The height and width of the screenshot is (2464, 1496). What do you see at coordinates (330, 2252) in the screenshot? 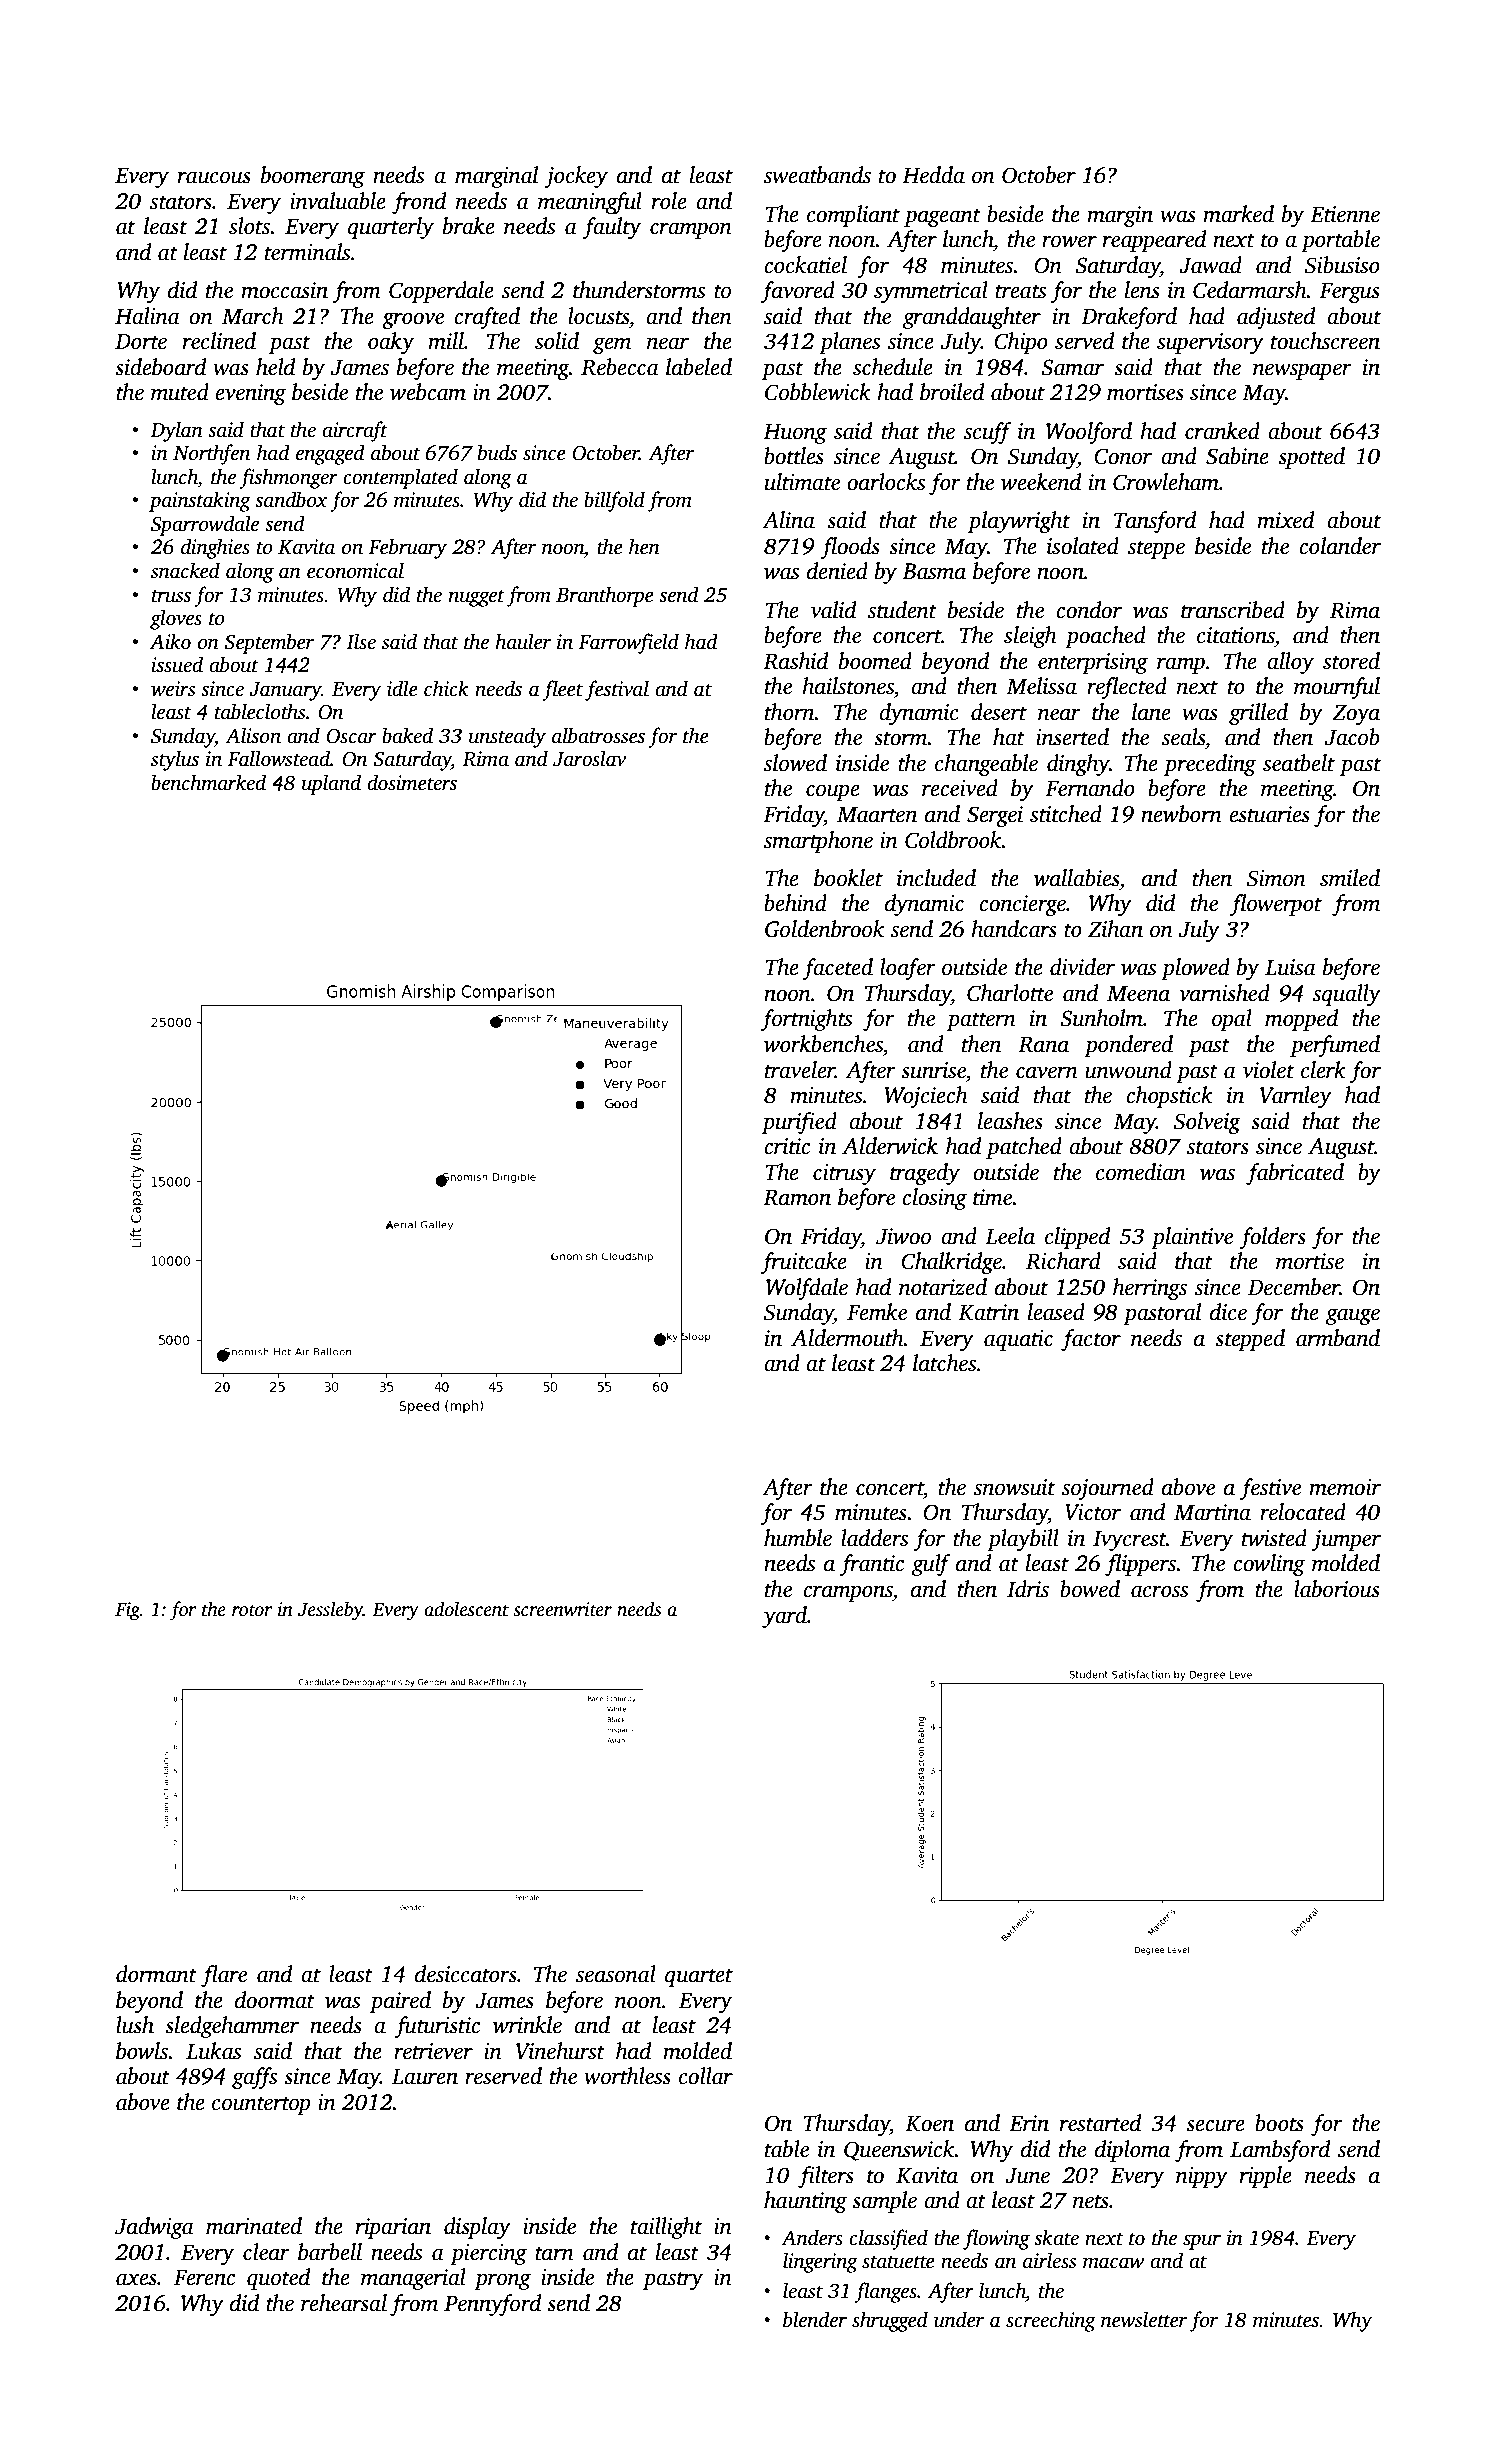
I see `barbell` at bounding box center [330, 2252].
